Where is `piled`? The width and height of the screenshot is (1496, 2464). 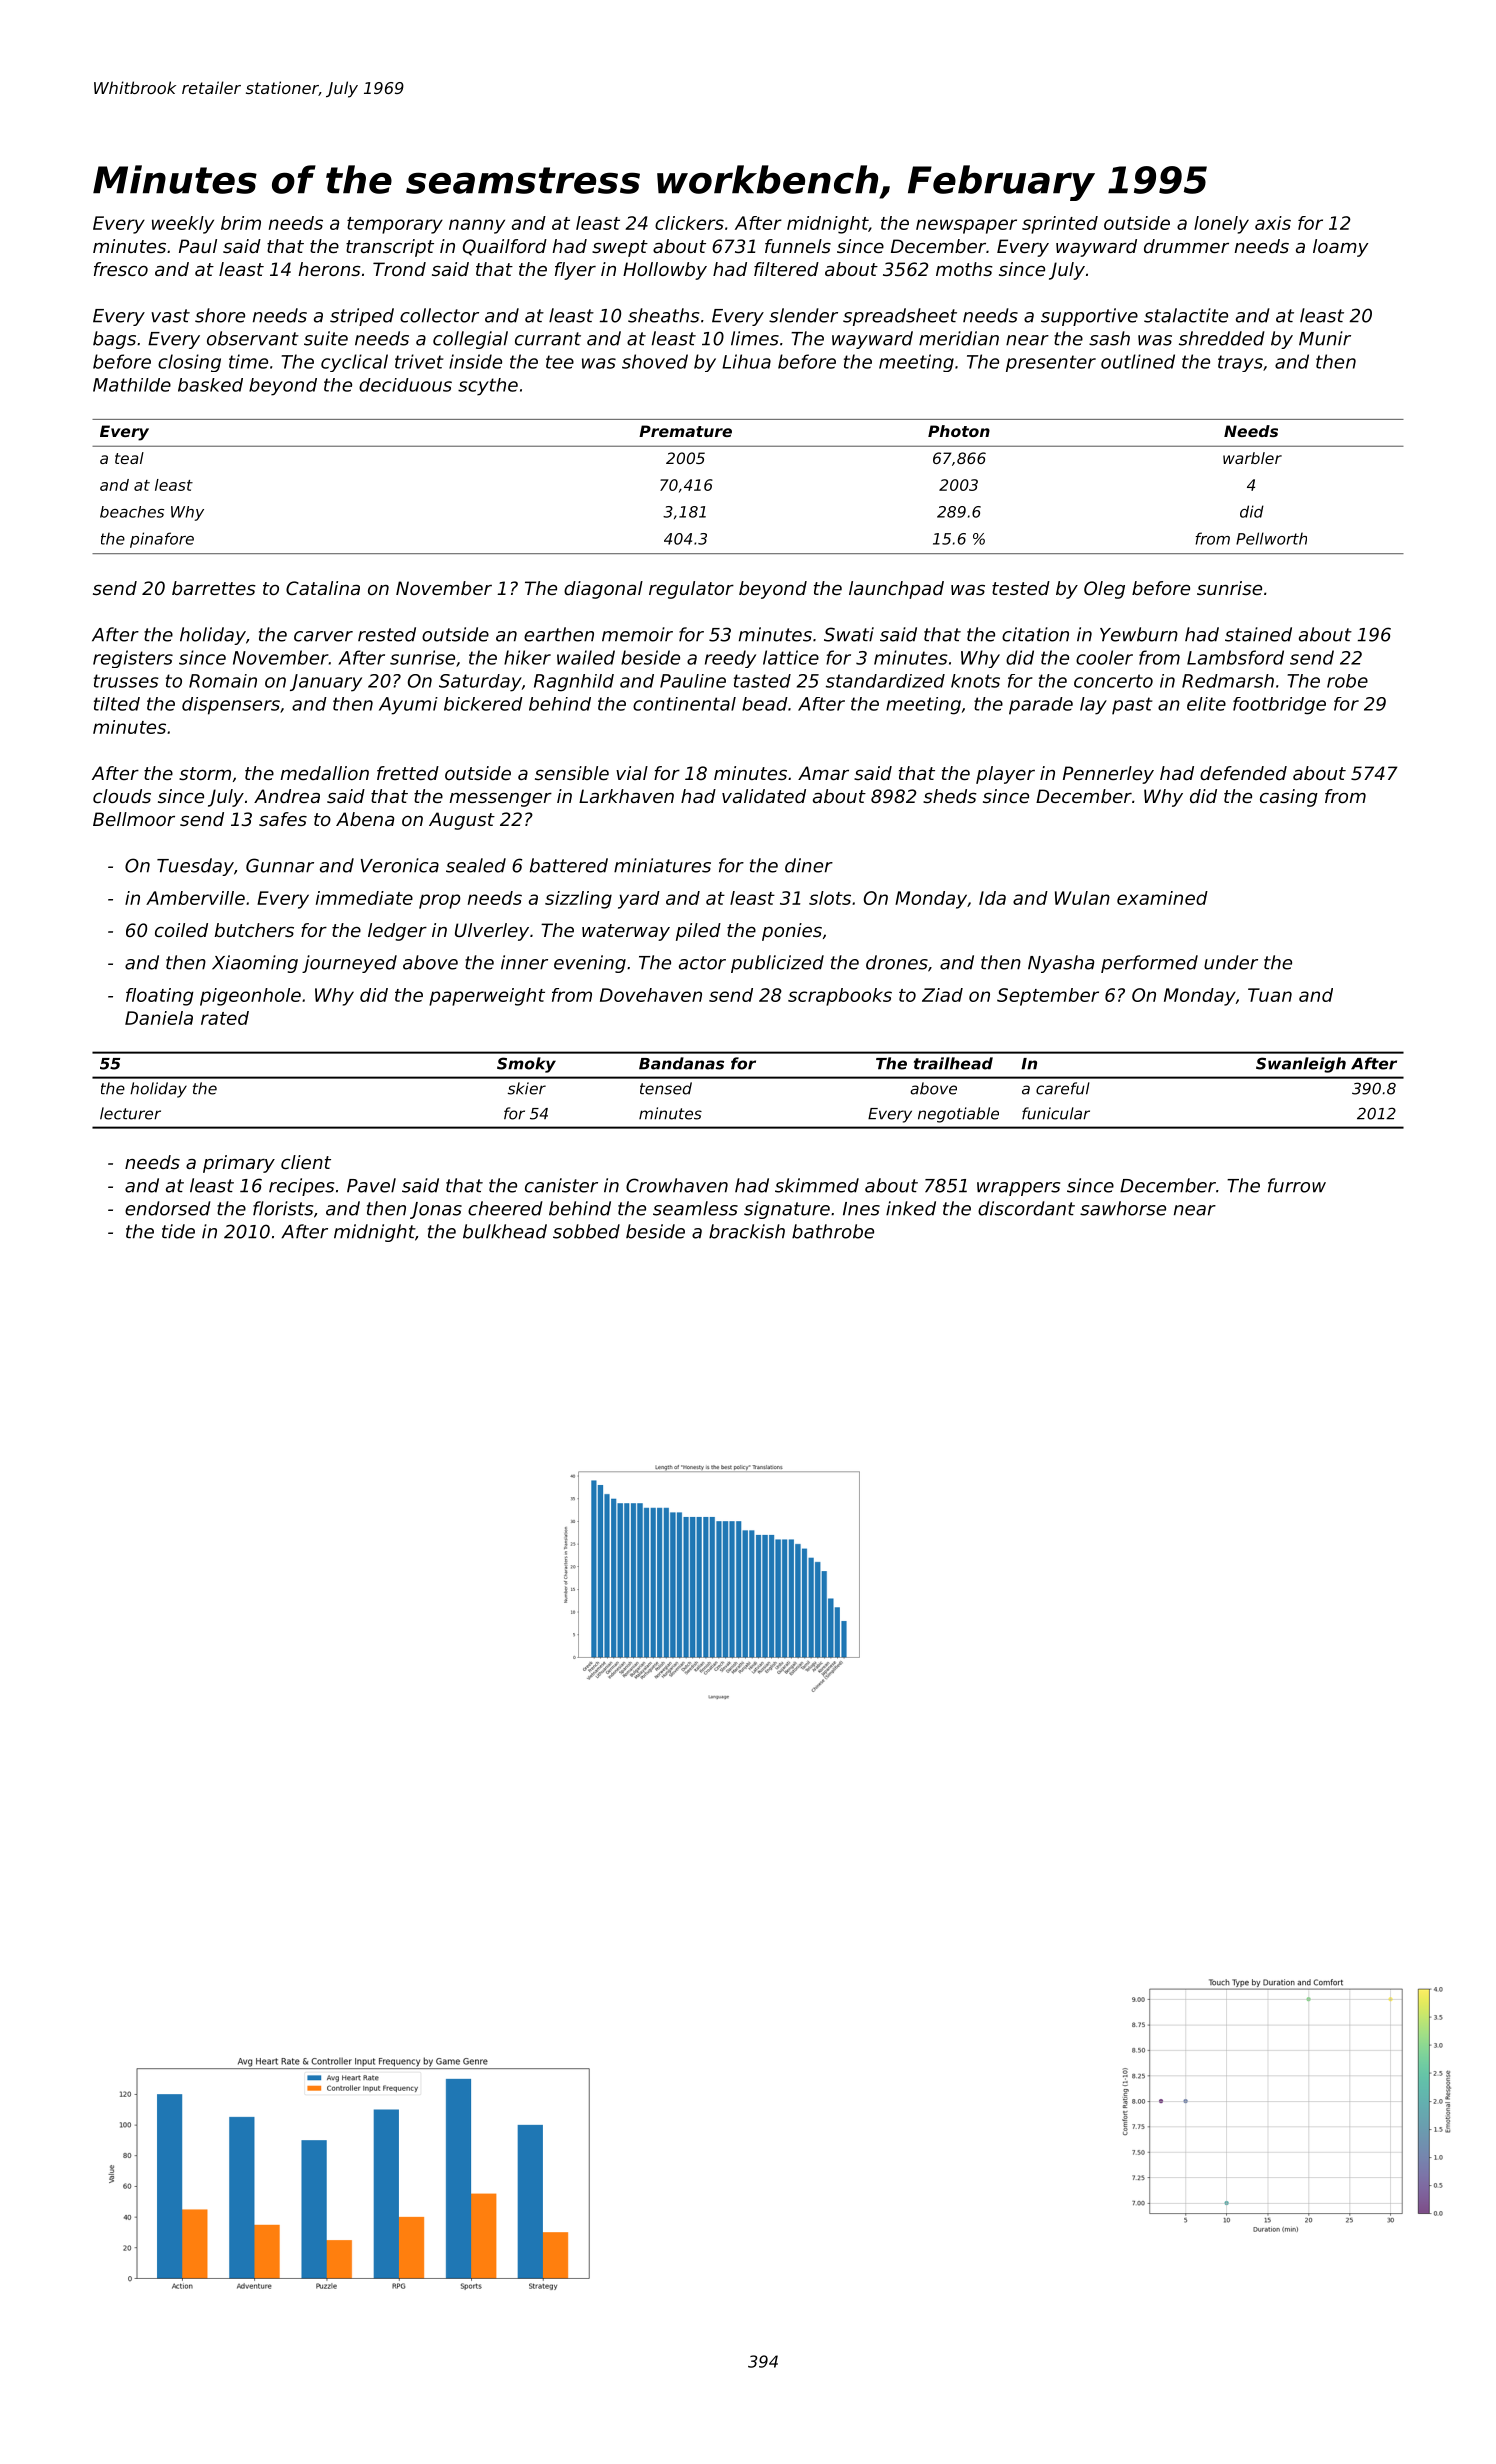 piled is located at coordinates (698, 932).
